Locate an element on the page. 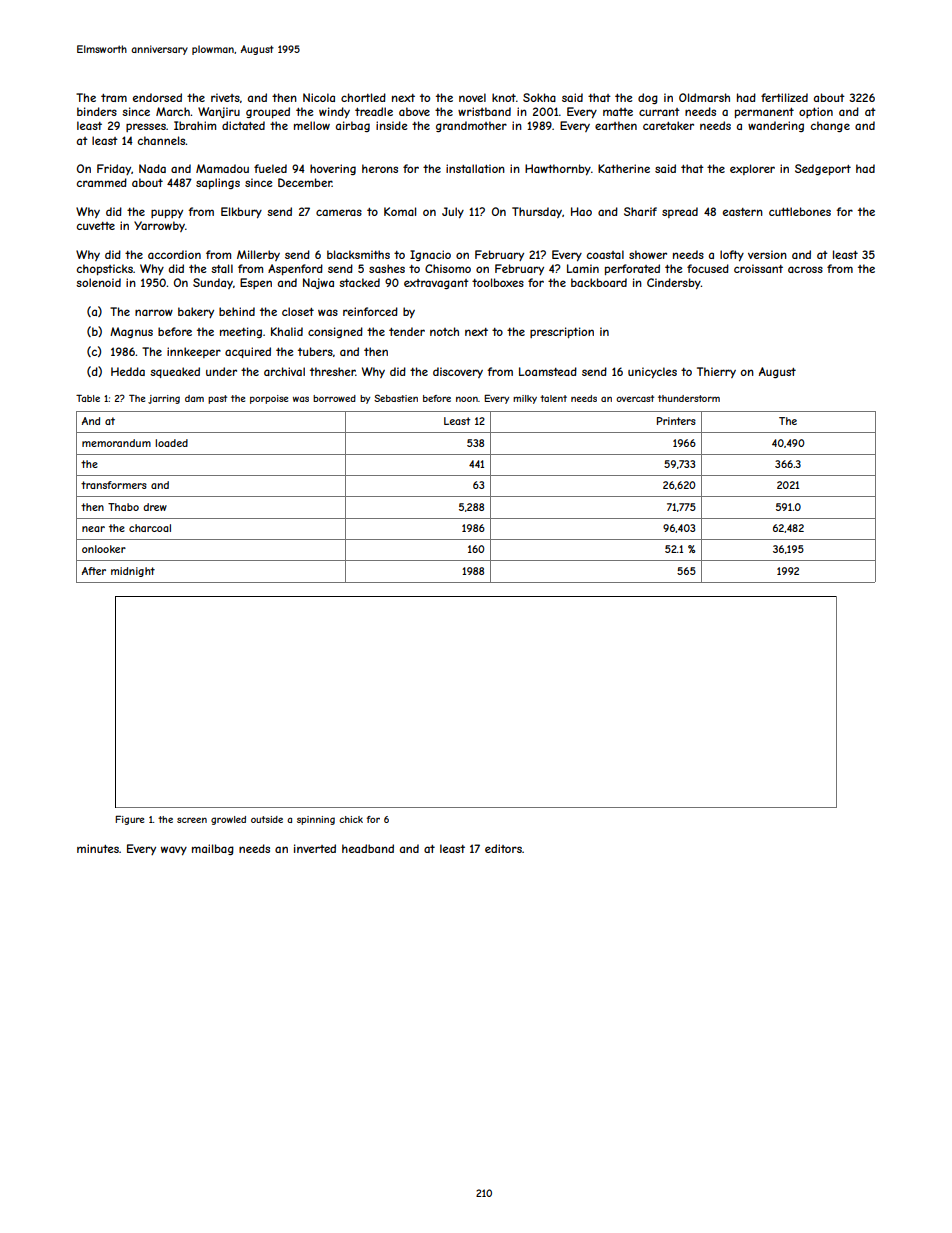  past is located at coordinates (217, 399).
